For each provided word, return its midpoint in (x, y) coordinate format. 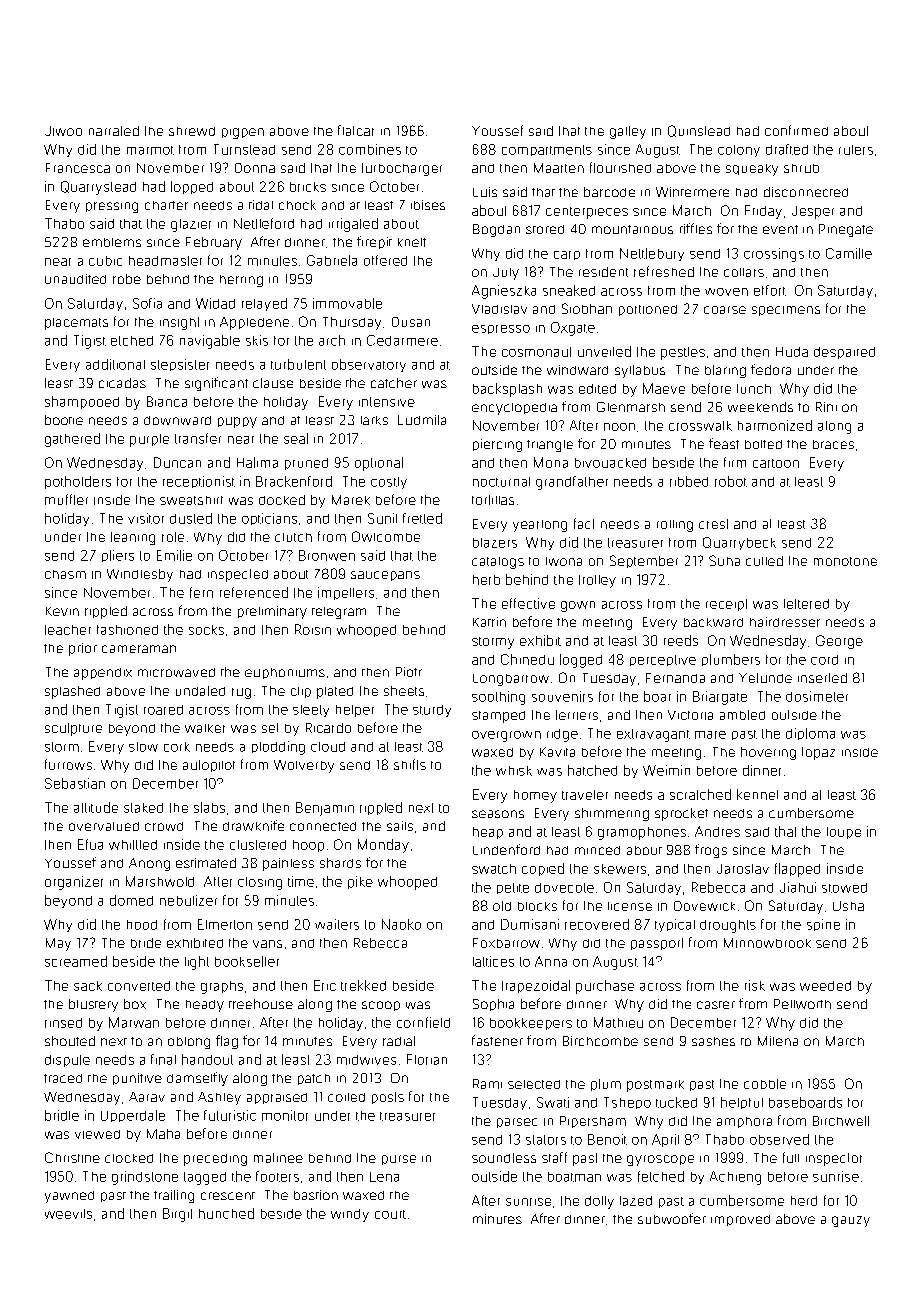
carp (567, 255)
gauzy (851, 1221)
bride (146, 943)
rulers (856, 150)
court (390, 1214)
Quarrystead (98, 188)
